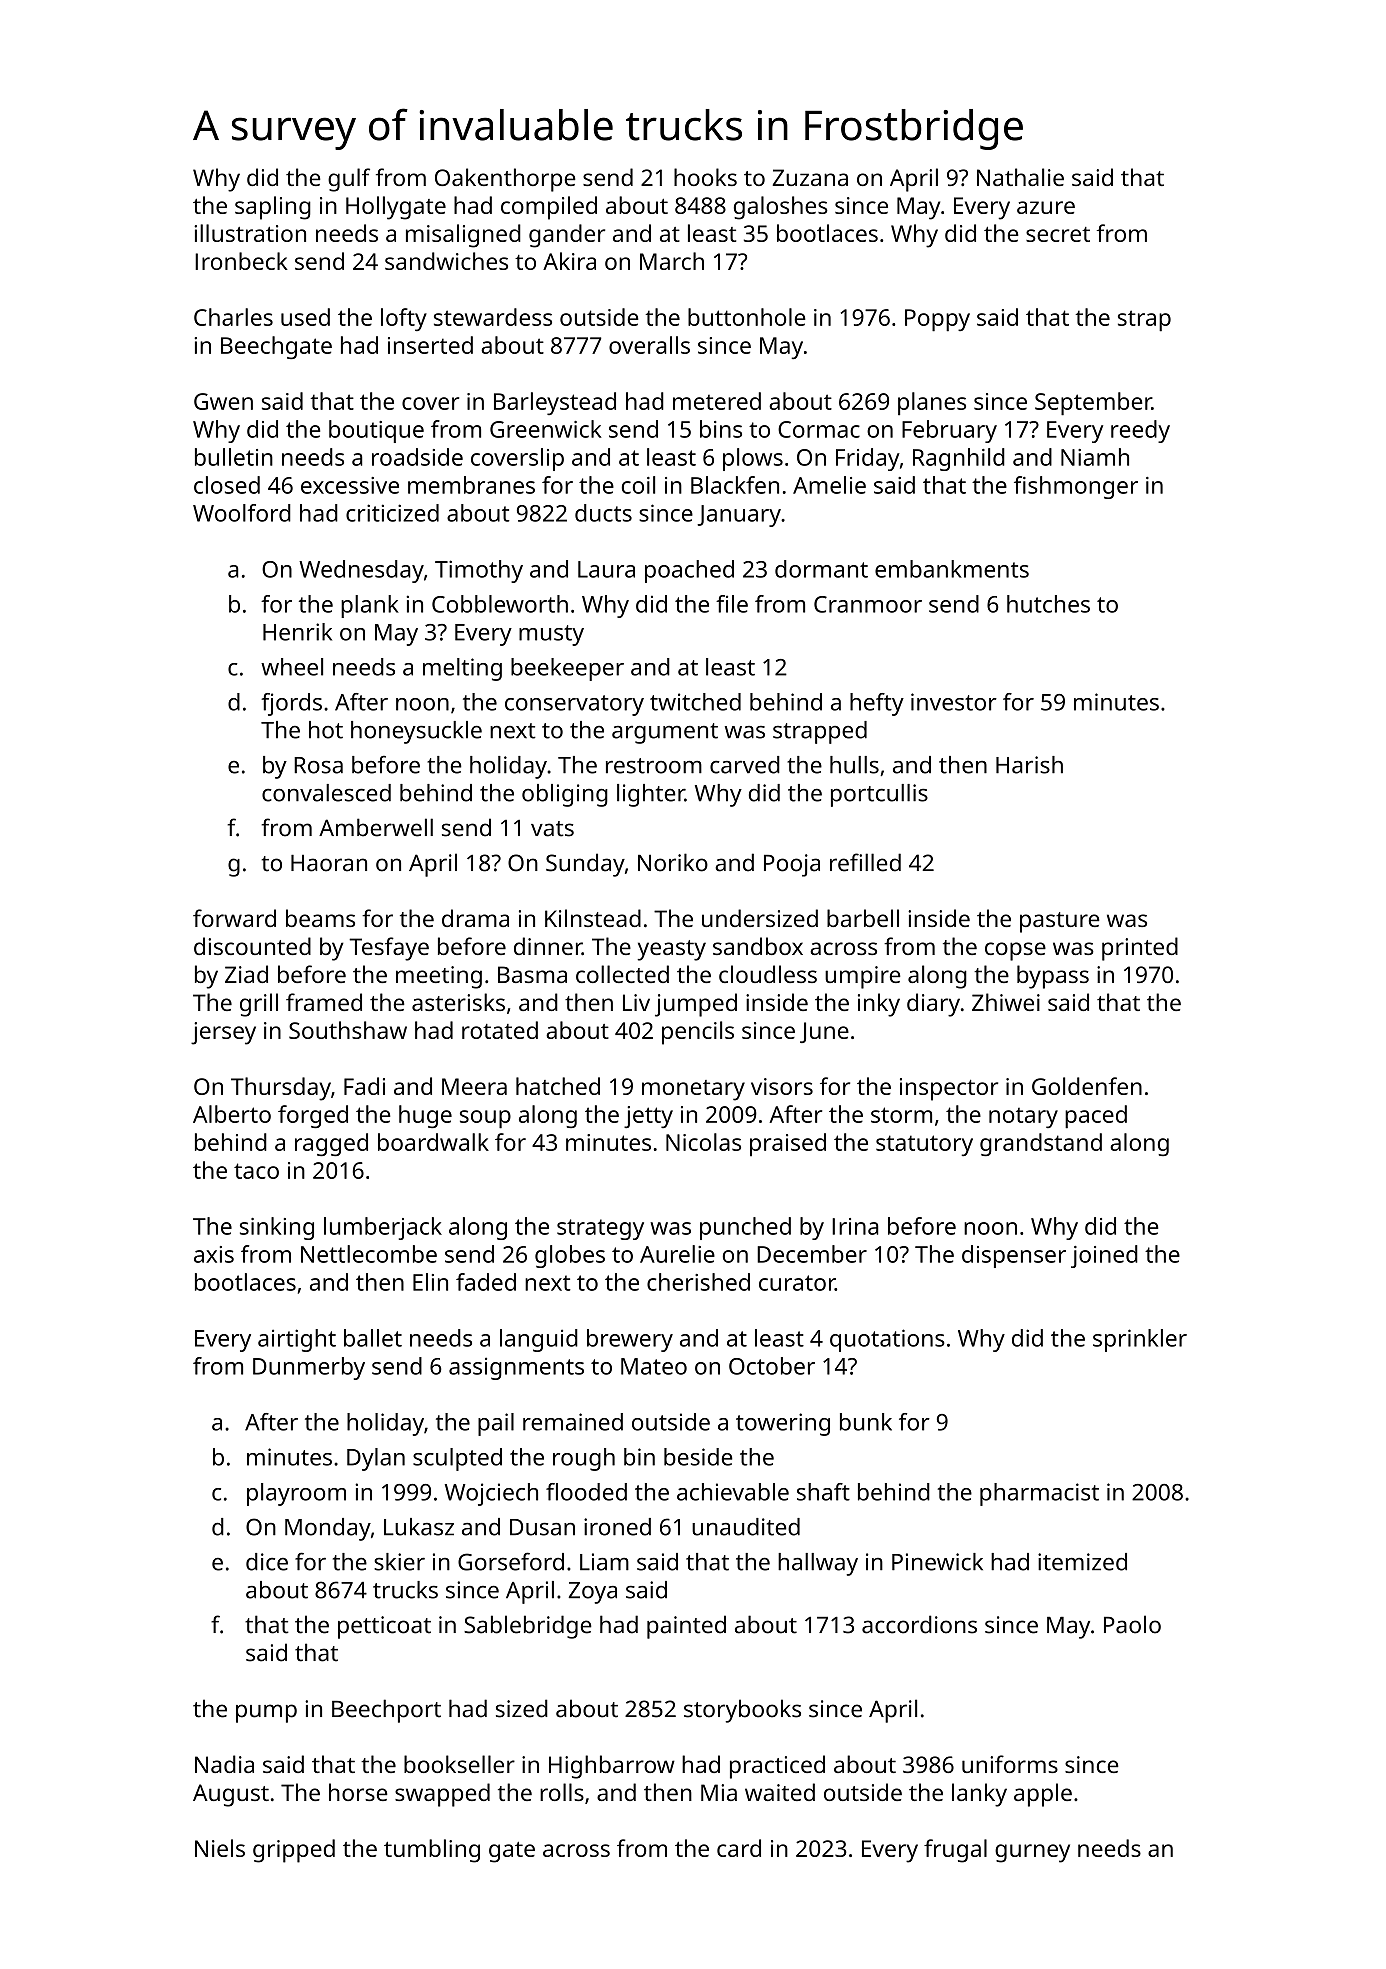 Image resolution: width=1386 pixels, height=1969 pixels. I want to click on azure, so click(1046, 207).
